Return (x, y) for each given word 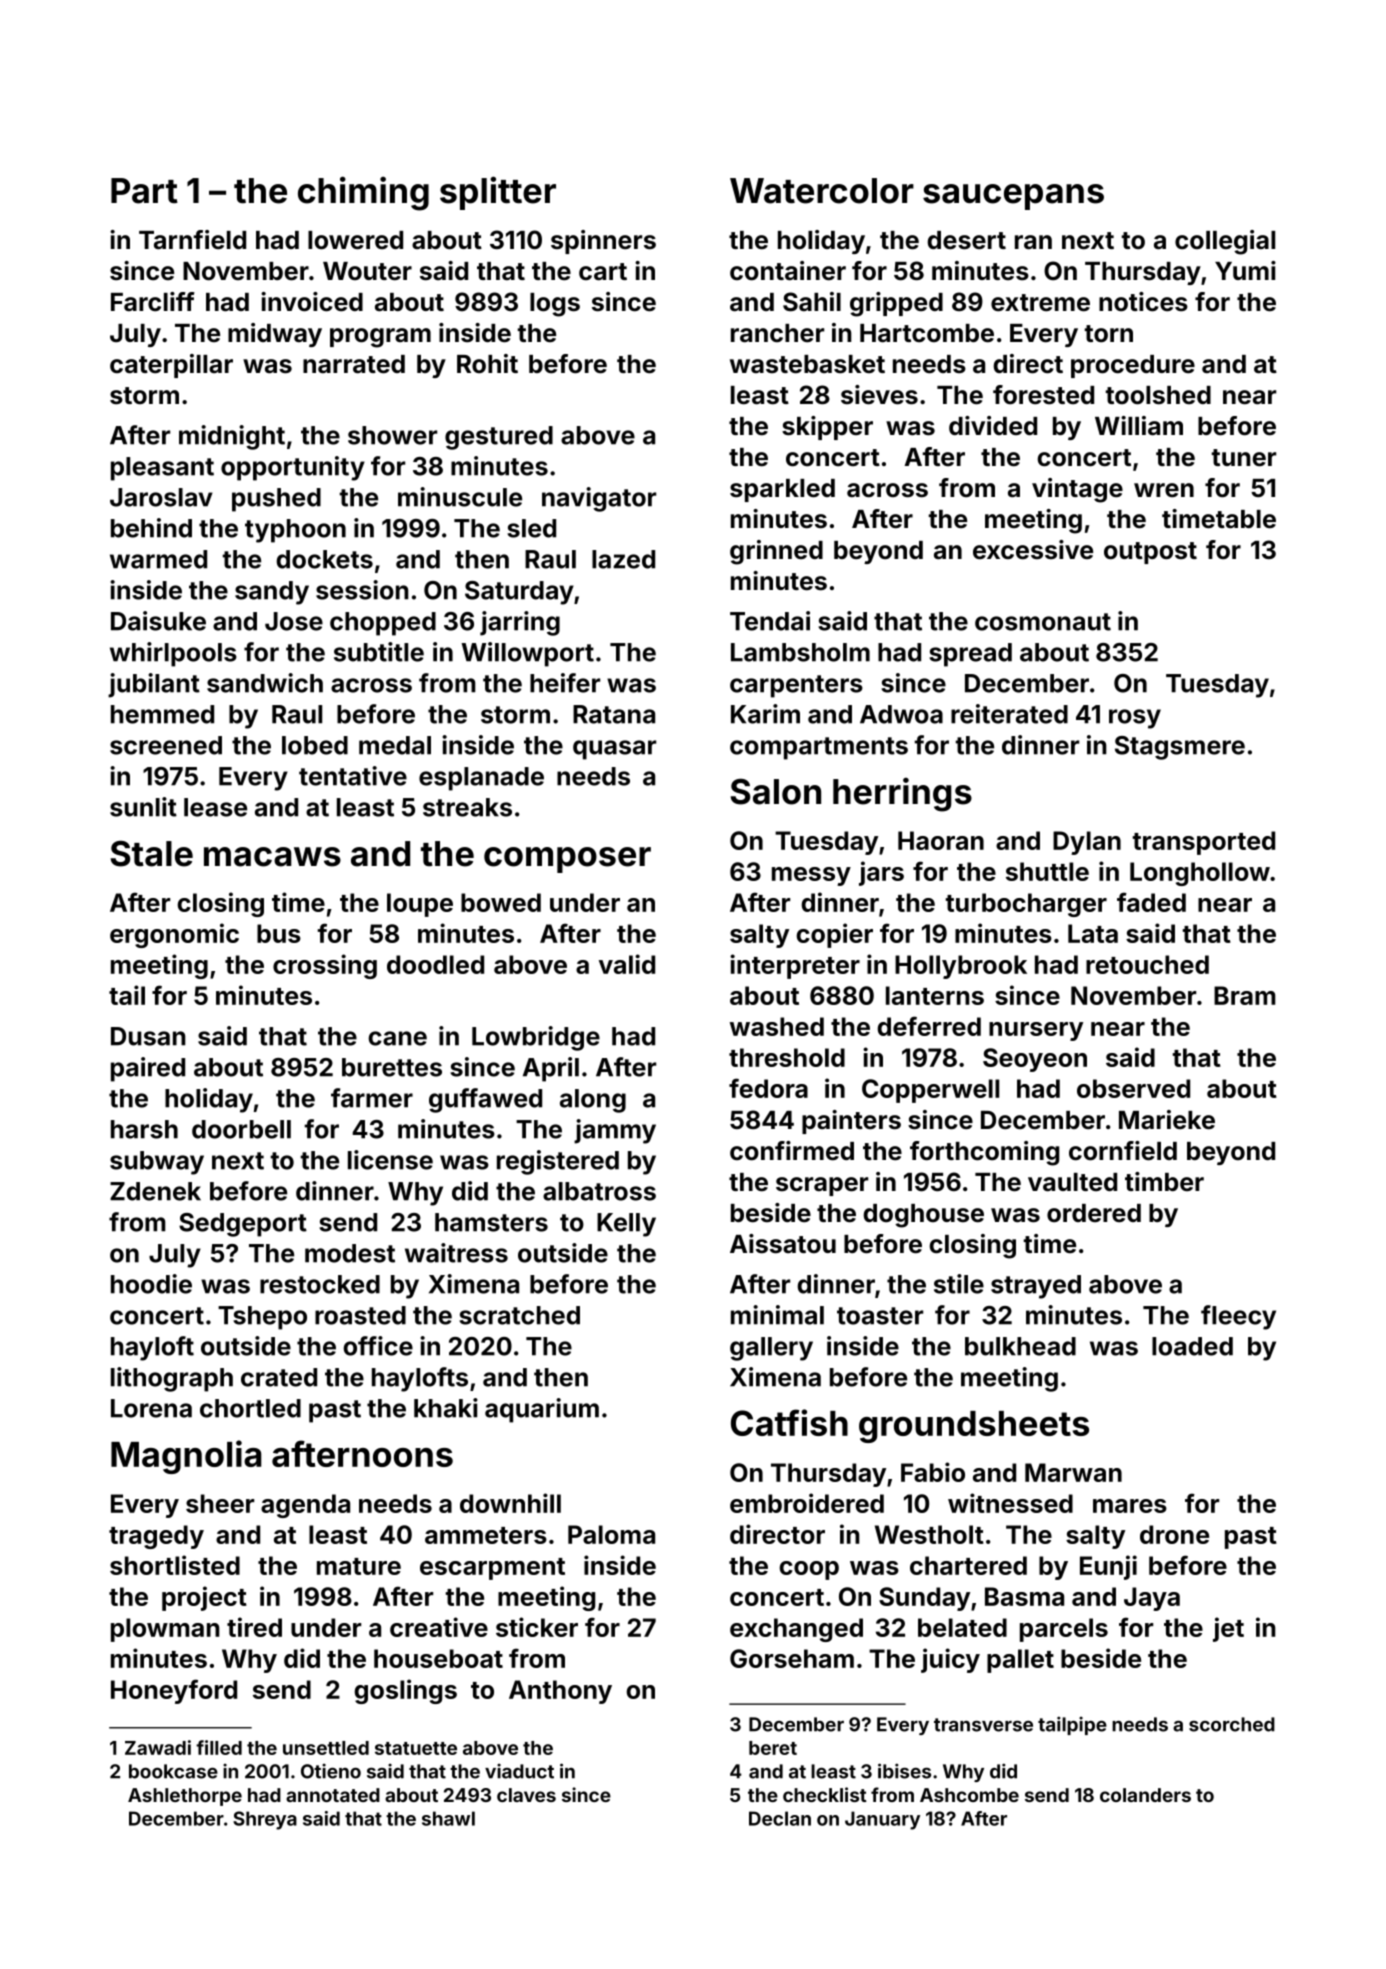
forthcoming (984, 1153)
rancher (777, 333)
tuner (1243, 458)
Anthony (560, 1692)
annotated (333, 1795)
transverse (983, 1725)
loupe (420, 905)
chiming (363, 193)
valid (627, 964)
